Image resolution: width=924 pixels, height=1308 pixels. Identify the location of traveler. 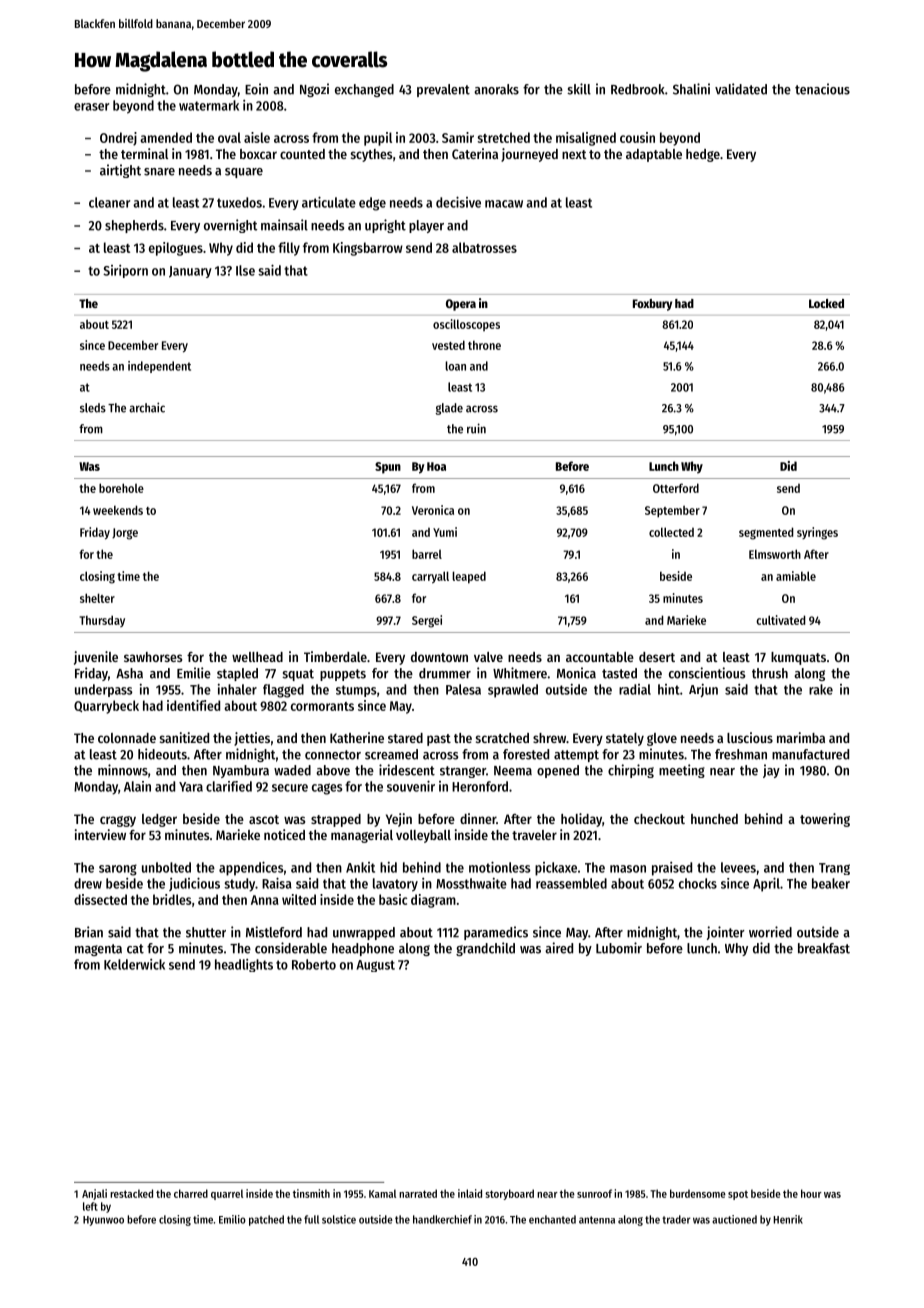
(534, 835).
